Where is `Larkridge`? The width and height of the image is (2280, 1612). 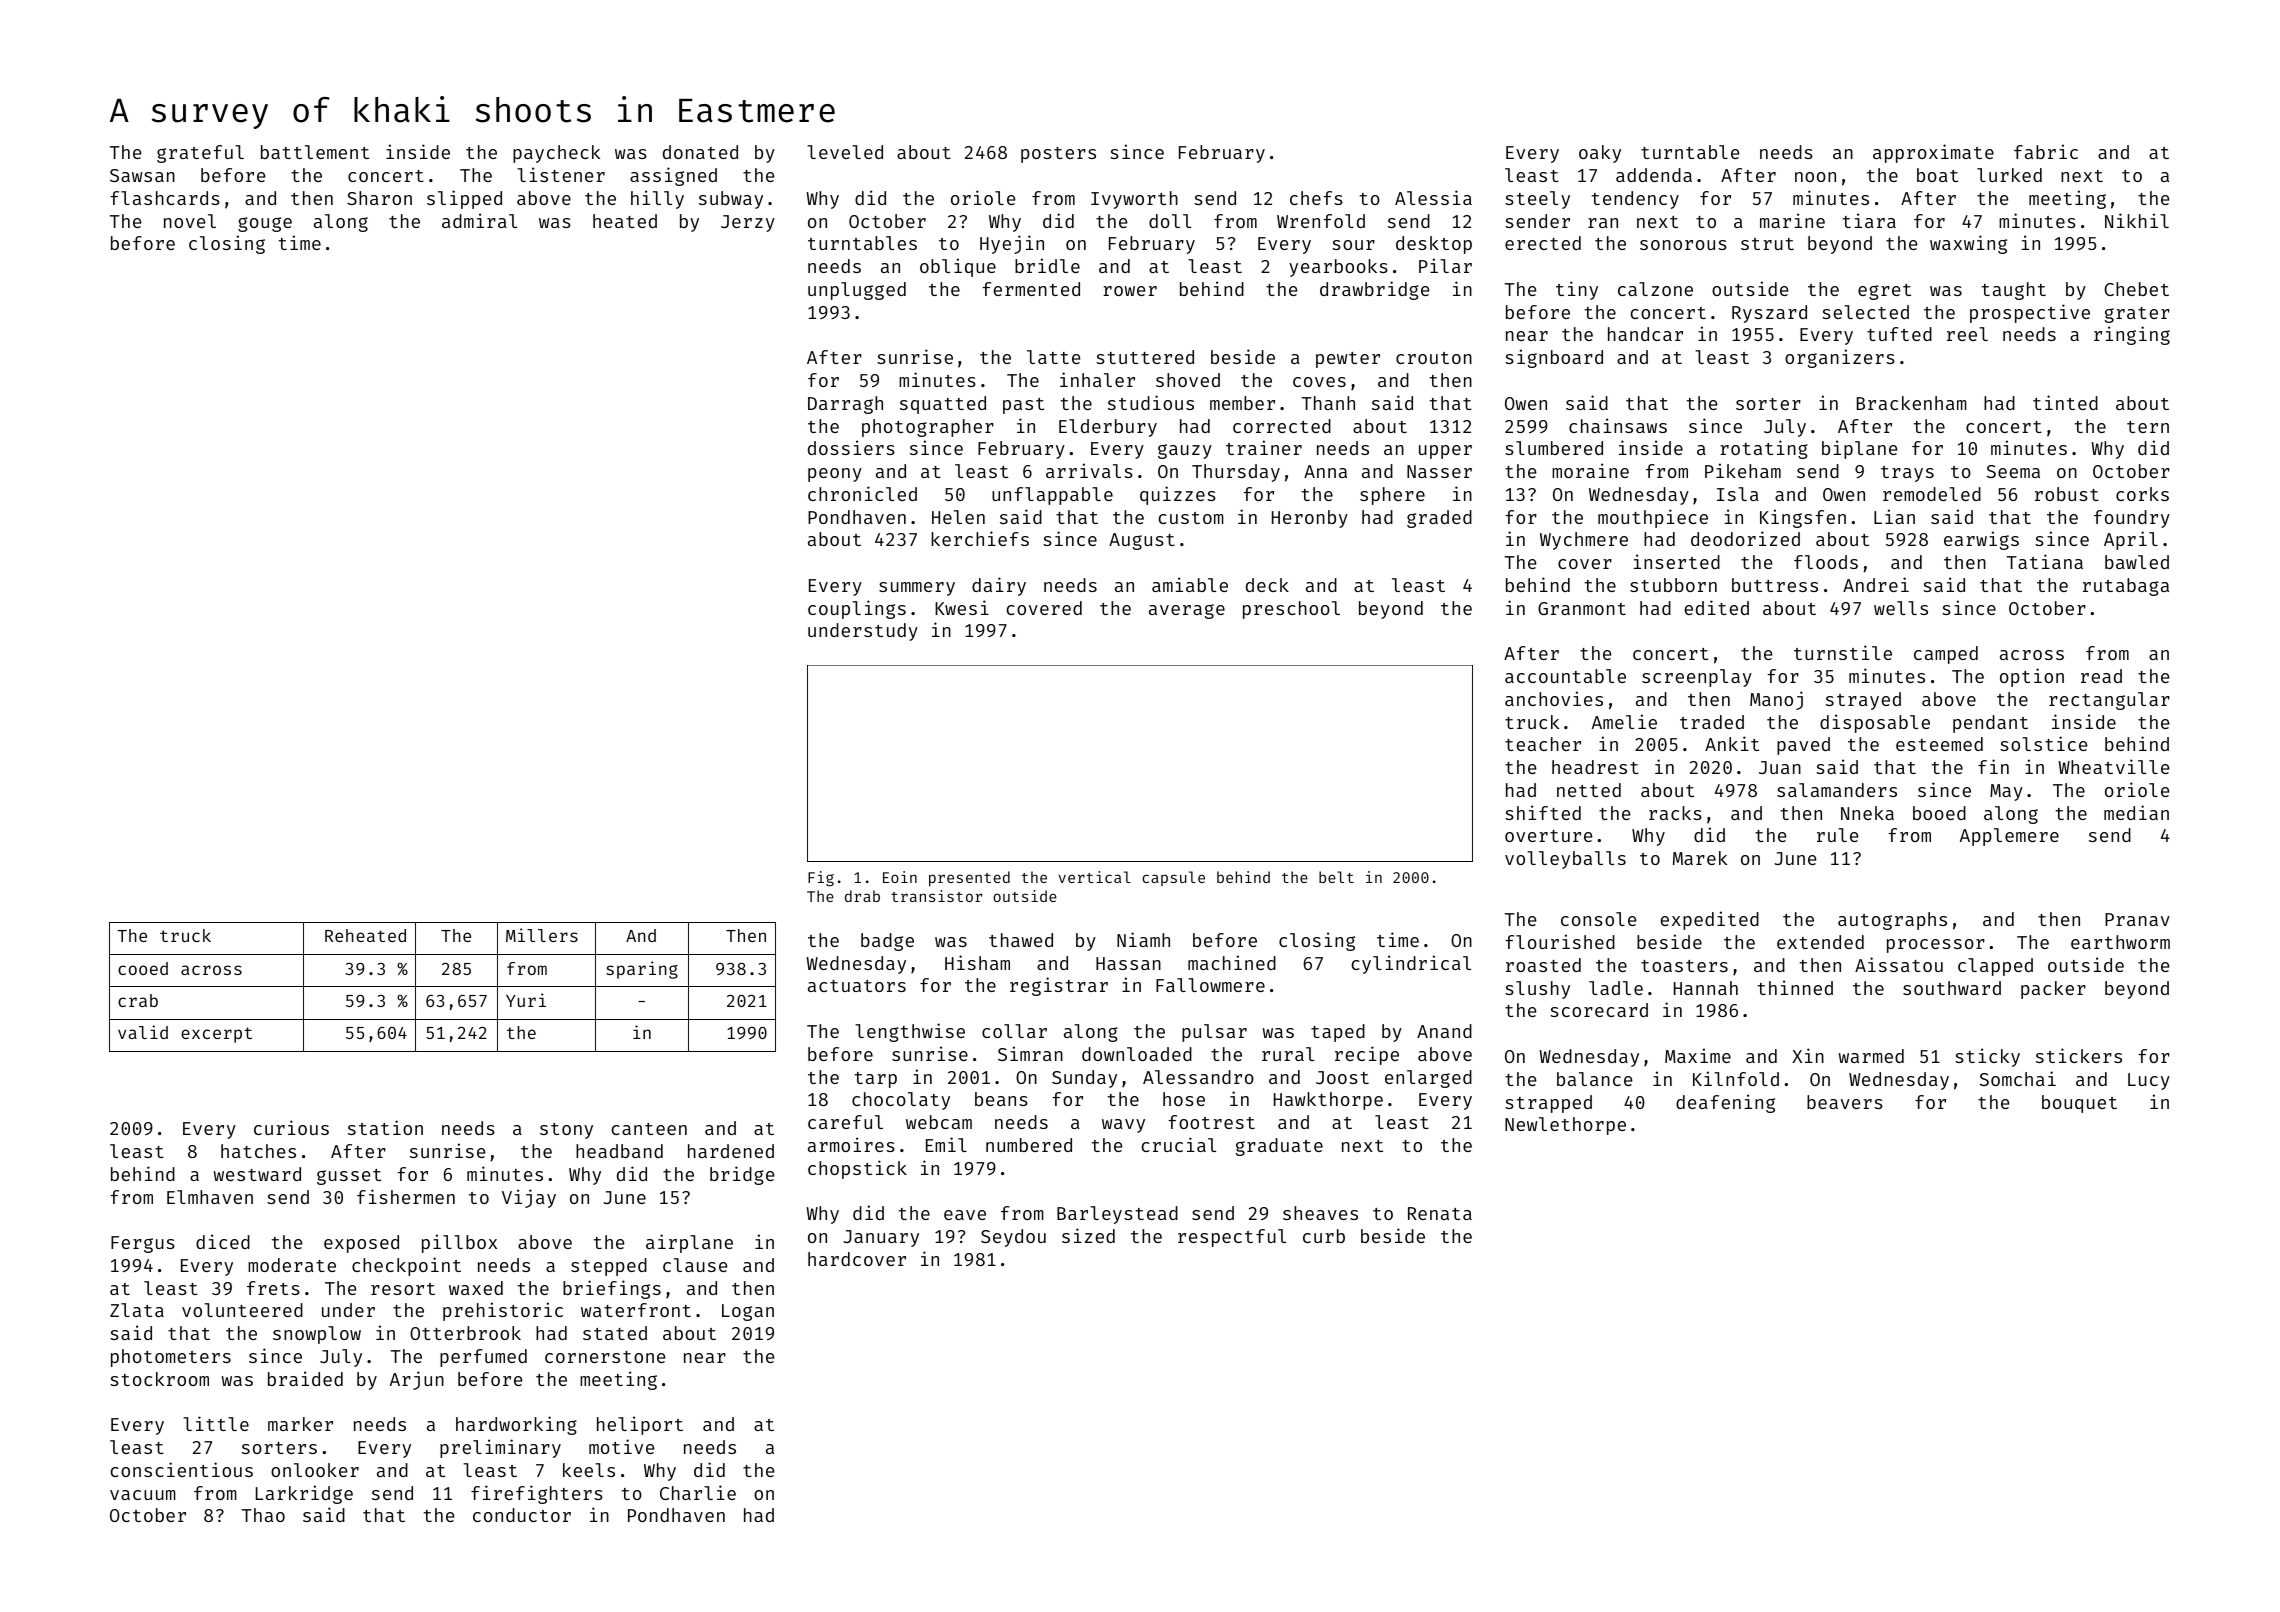
Larkridge is located at coordinates (304, 1494).
